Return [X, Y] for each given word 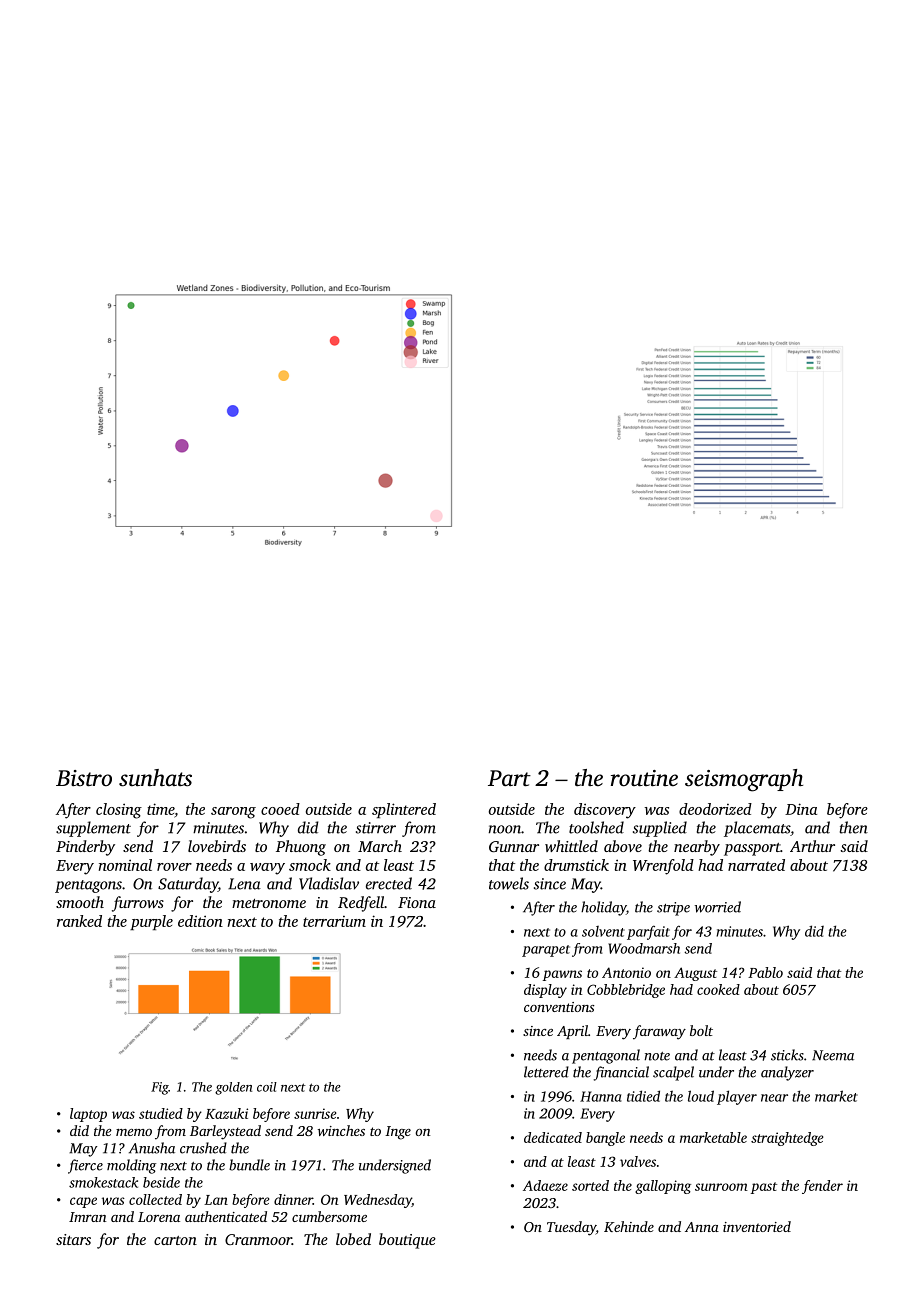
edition [200, 921]
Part [509, 778]
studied [161, 1113]
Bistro [84, 778]
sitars [73, 1239]
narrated [756, 865]
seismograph [744, 780]
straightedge [787, 1139]
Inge [398, 1133]
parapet [546, 951]
